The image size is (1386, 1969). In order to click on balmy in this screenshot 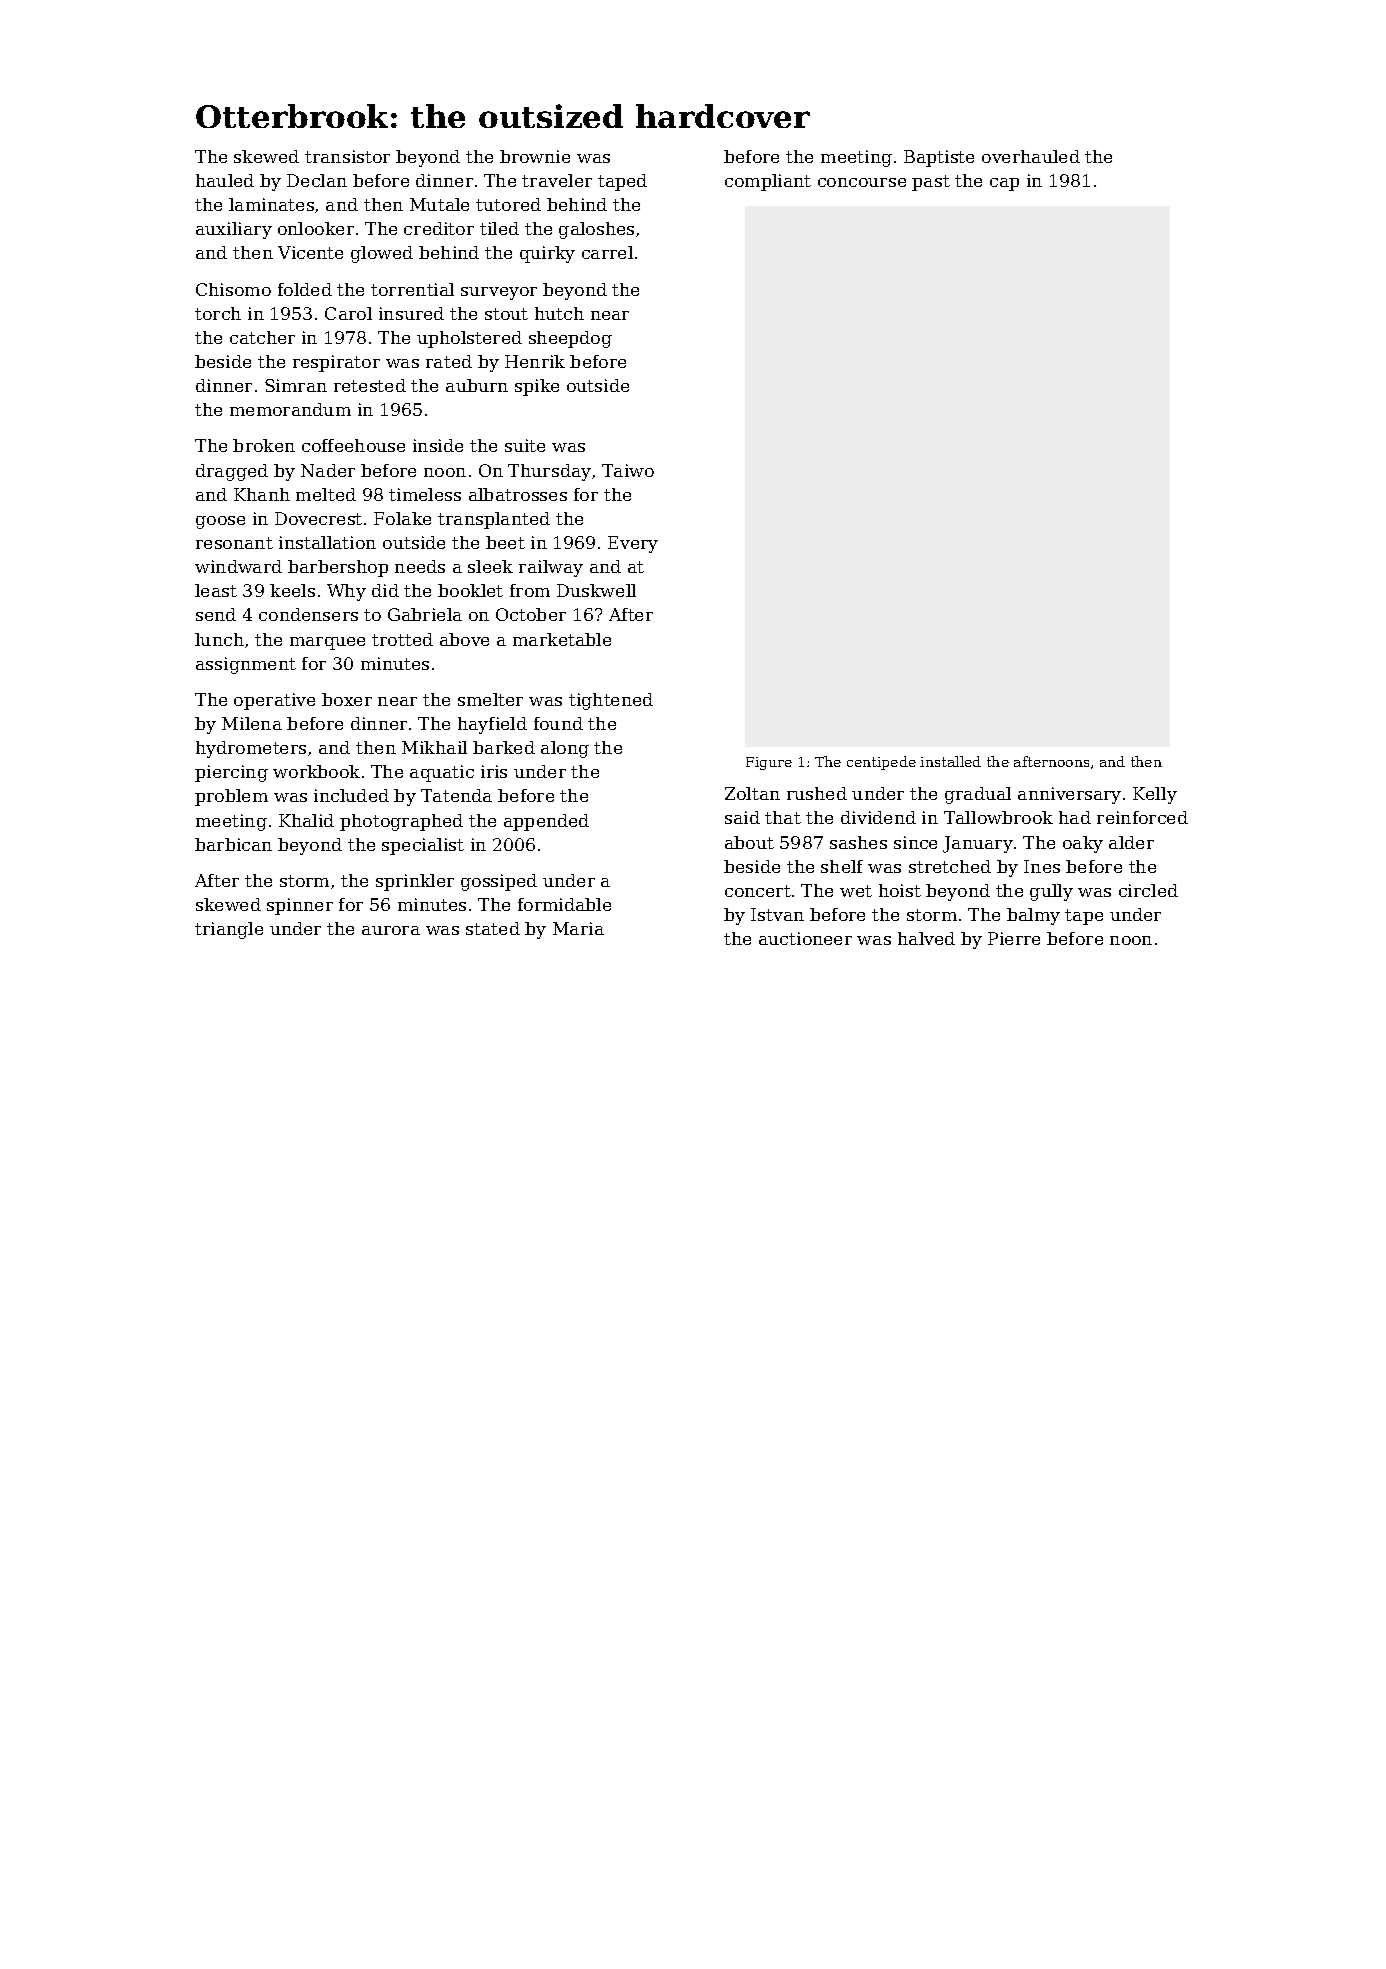, I will do `click(1033, 916)`.
